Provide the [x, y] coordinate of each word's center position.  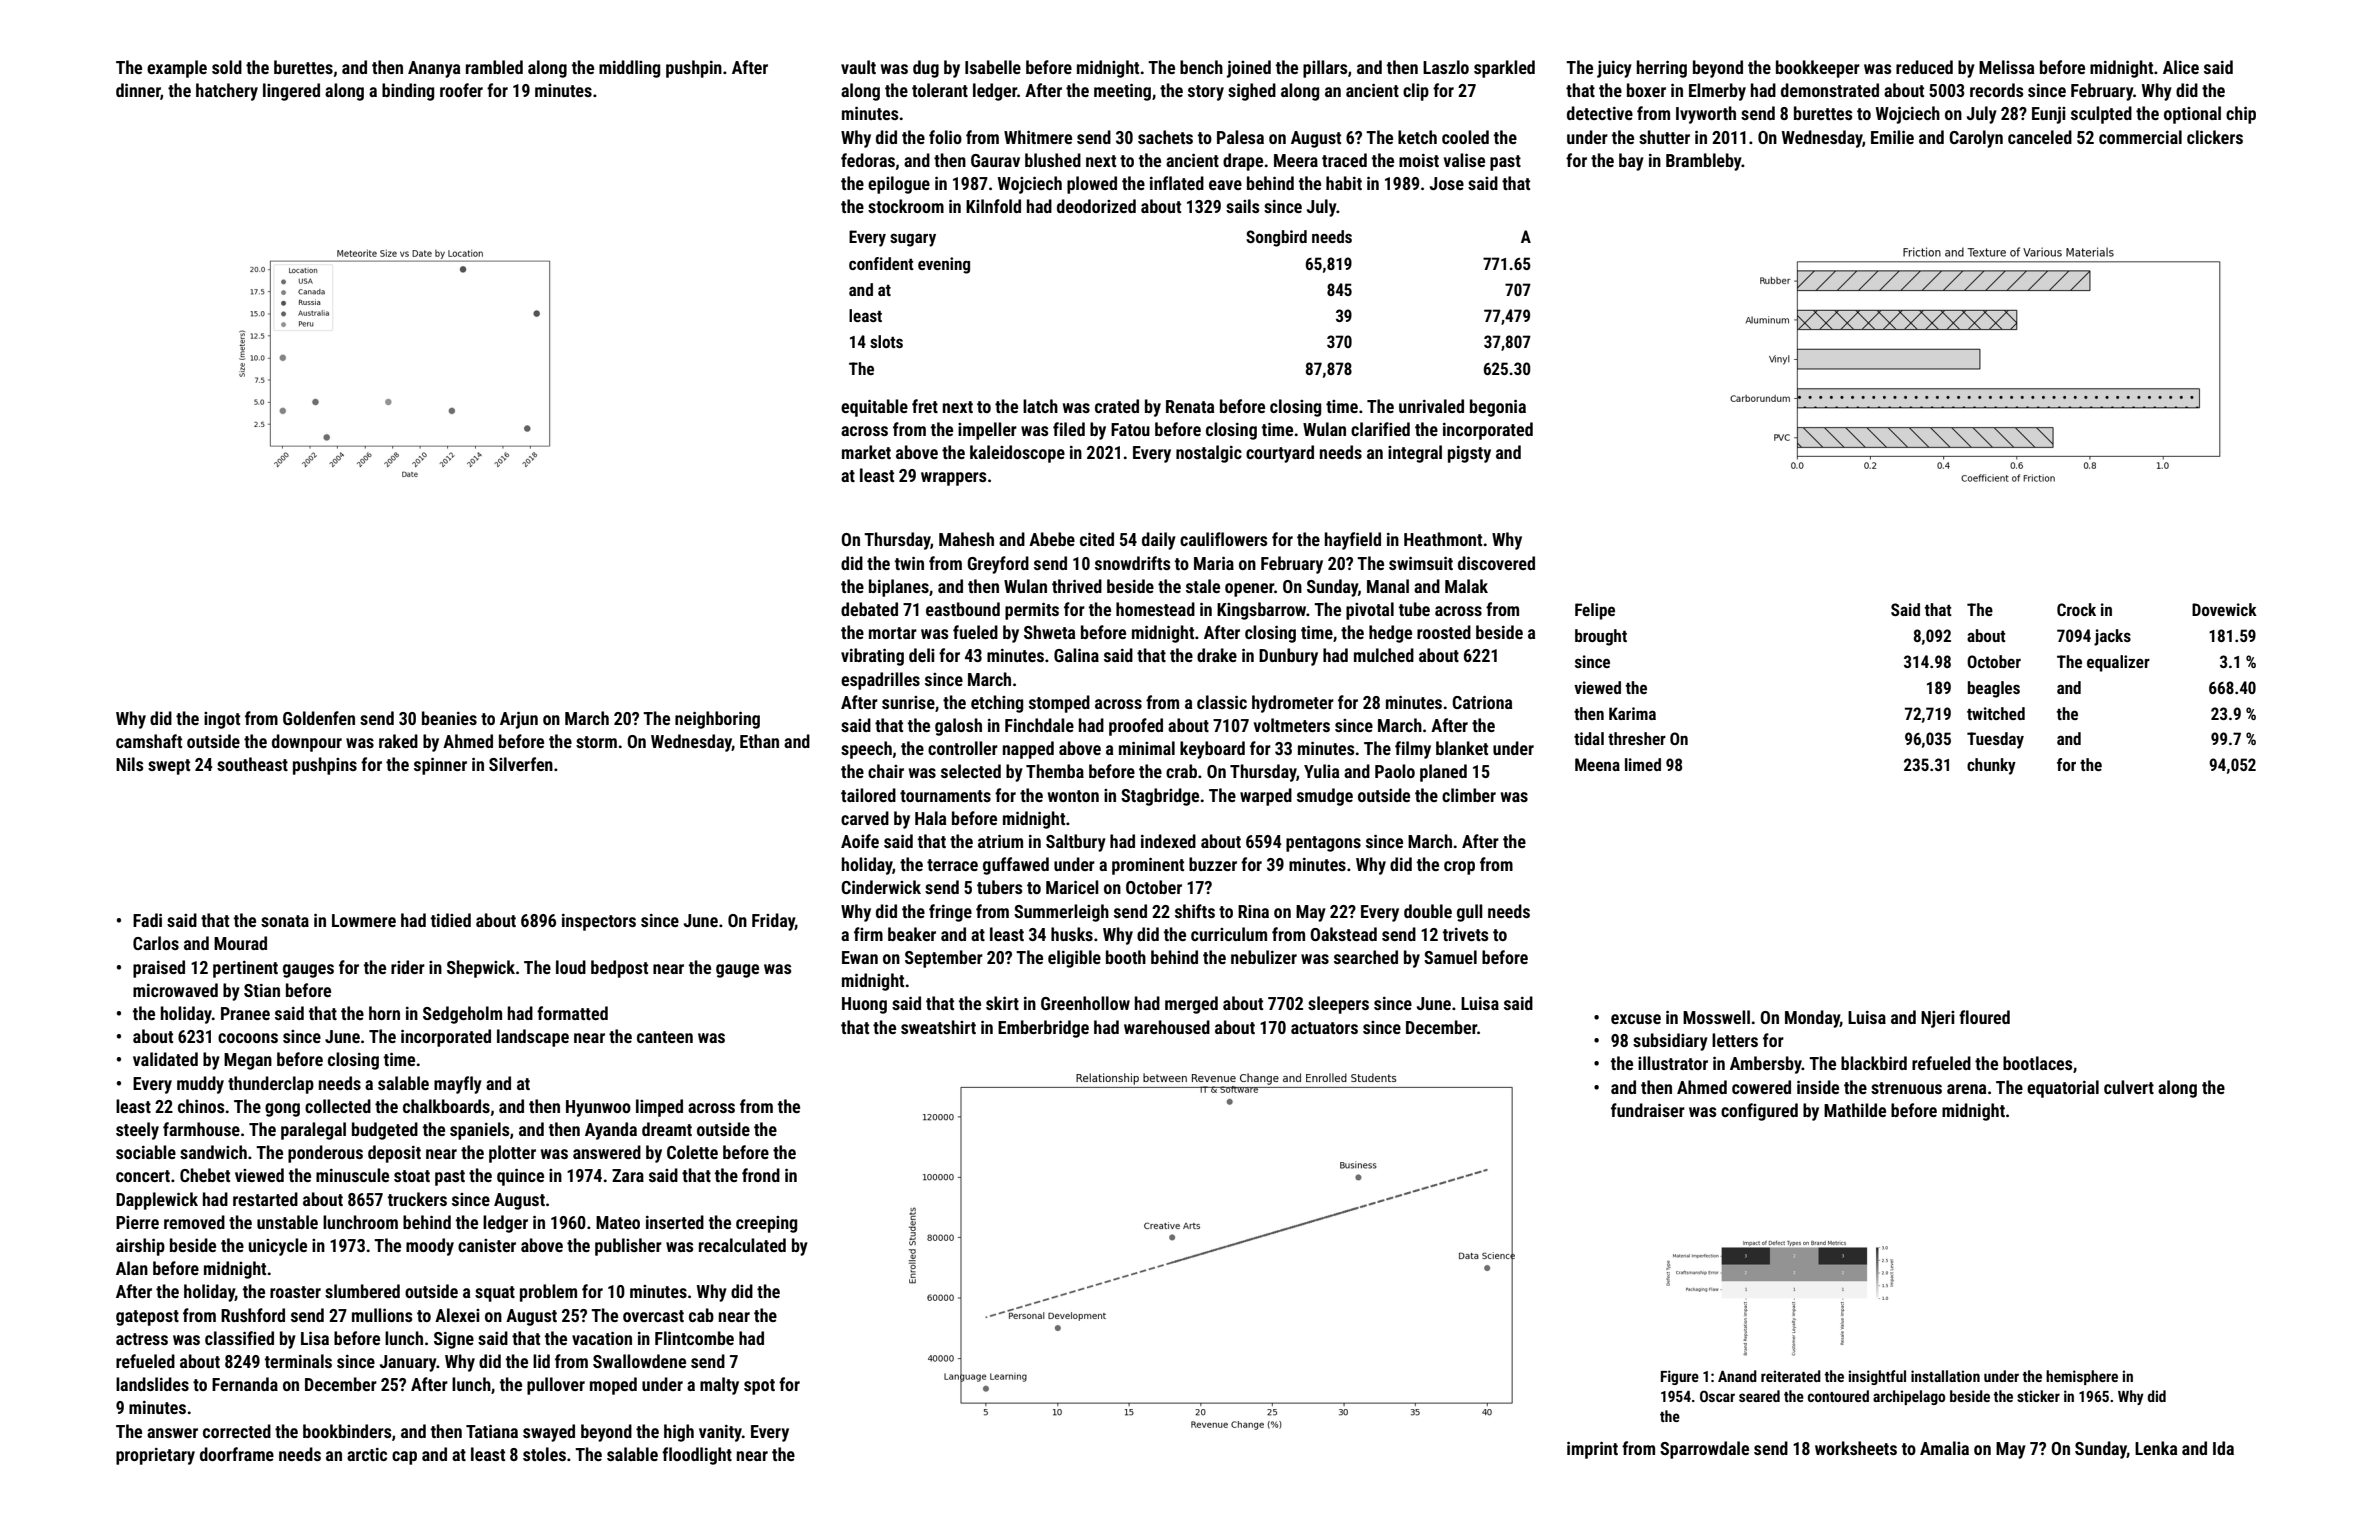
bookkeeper [1818, 69]
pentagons [1323, 844]
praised [159, 969]
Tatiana [492, 1431]
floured [1984, 1017]
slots [886, 341]
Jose [1447, 183]
